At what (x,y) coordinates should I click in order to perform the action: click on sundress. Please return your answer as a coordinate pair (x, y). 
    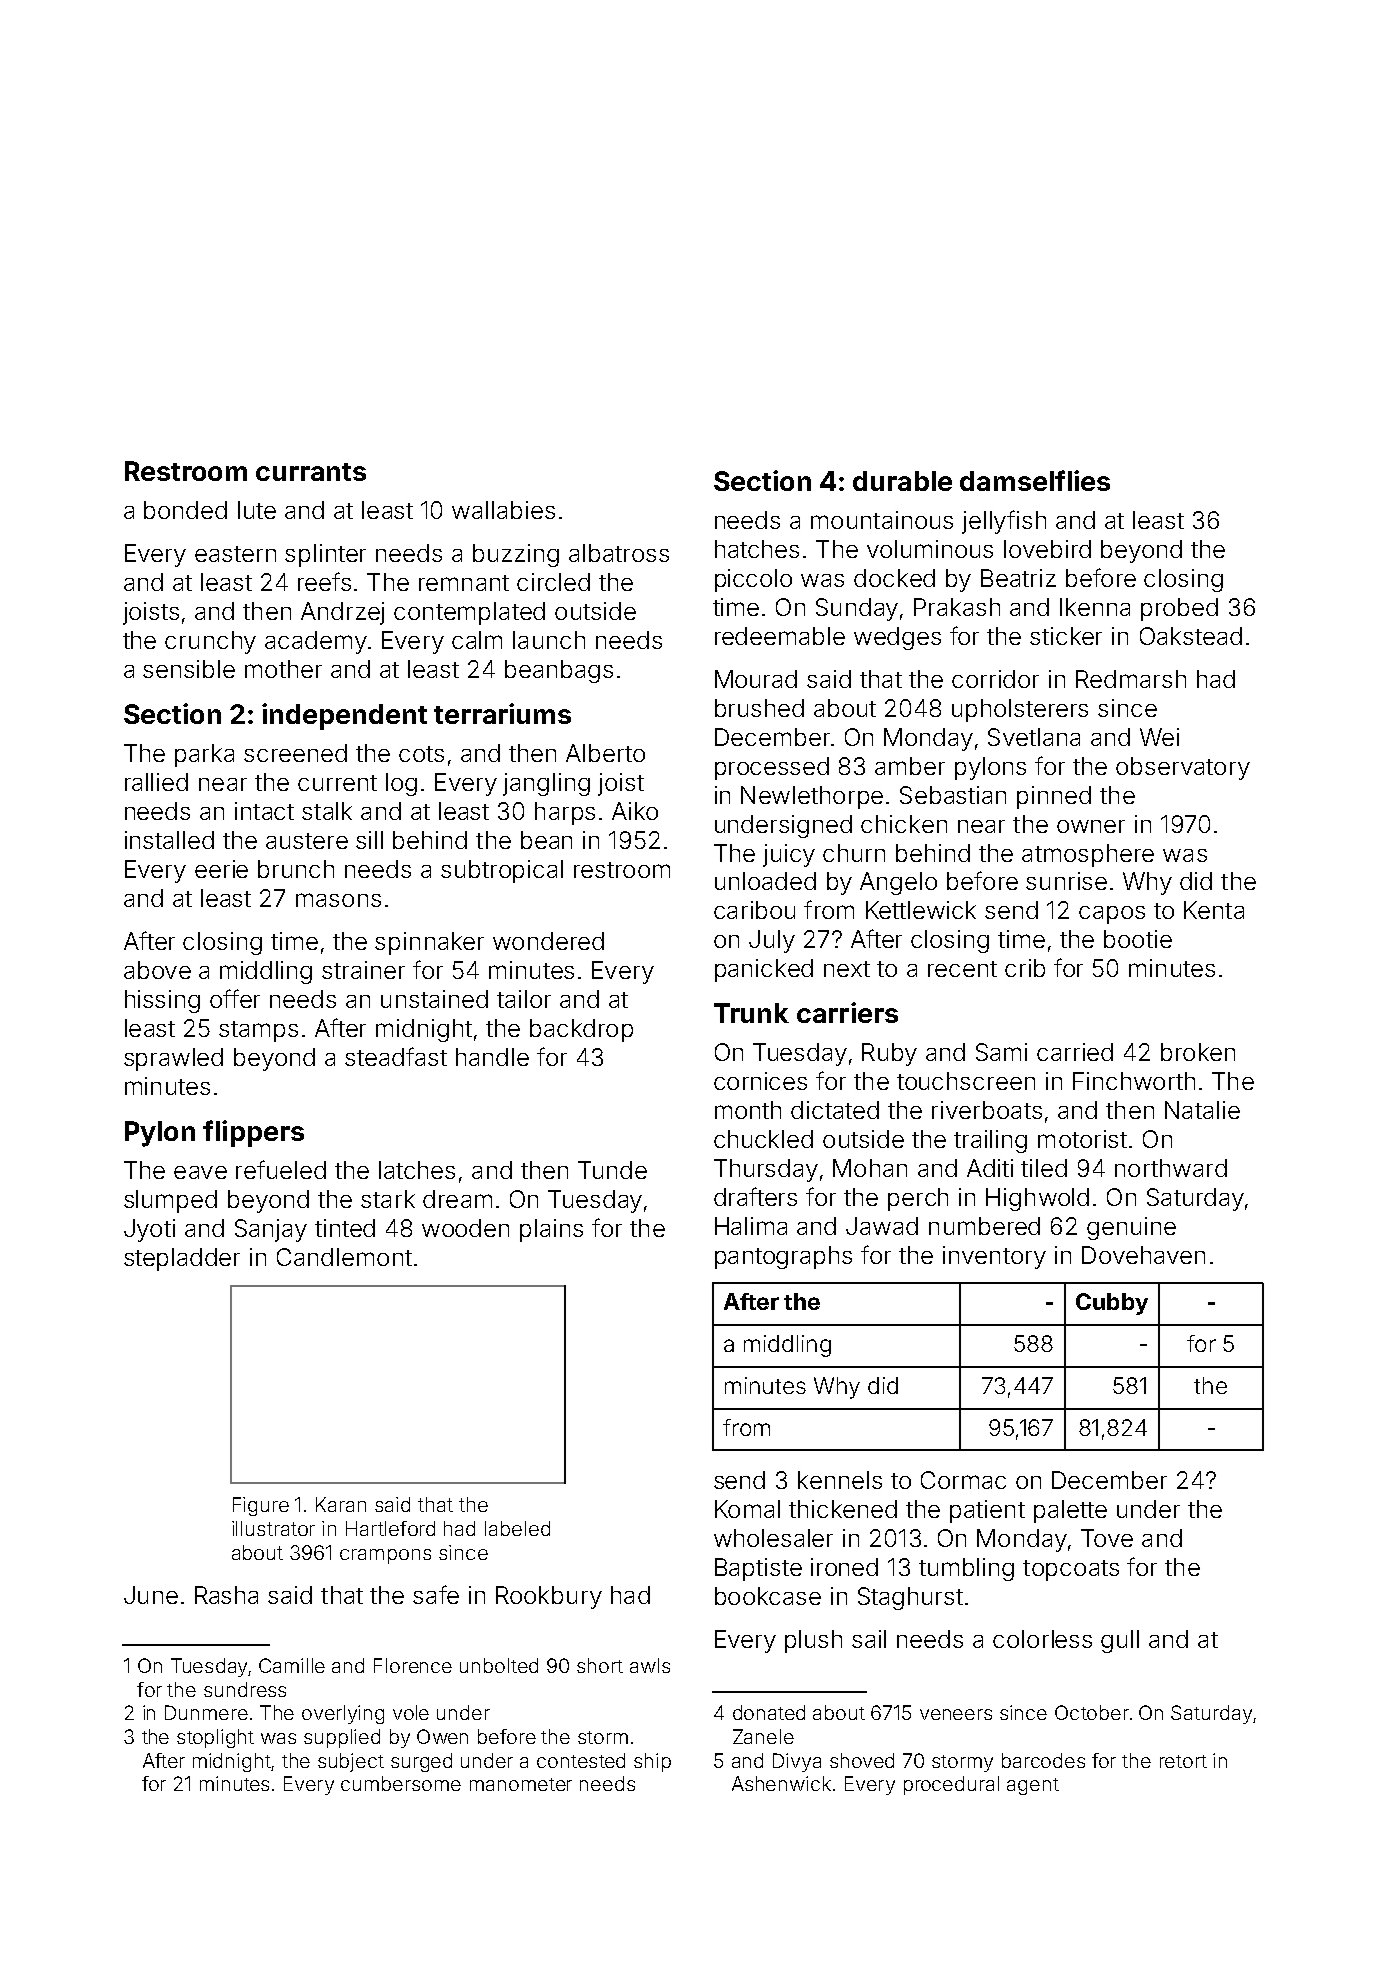
    Looking at the image, I should click on (245, 1689).
